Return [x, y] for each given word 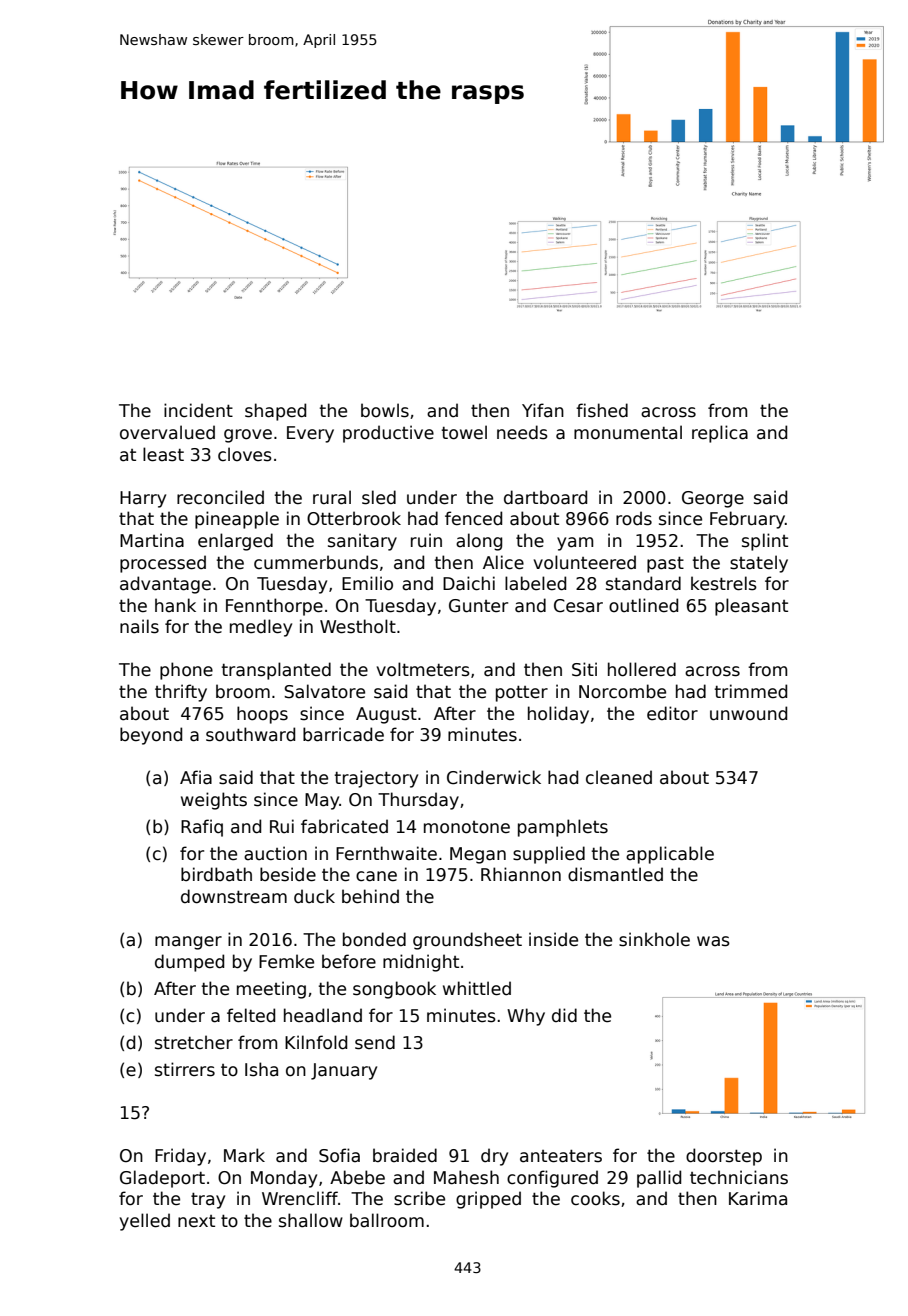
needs [522, 432]
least [163, 454]
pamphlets [563, 828]
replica [720, 434]
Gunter [478, 606]
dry [494, 1157]
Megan [478, 855]
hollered [642, 669]
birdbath [216, 874]
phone [186, 671]
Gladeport [162, 1179]
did [564, 1015]
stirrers [185, 1069]
